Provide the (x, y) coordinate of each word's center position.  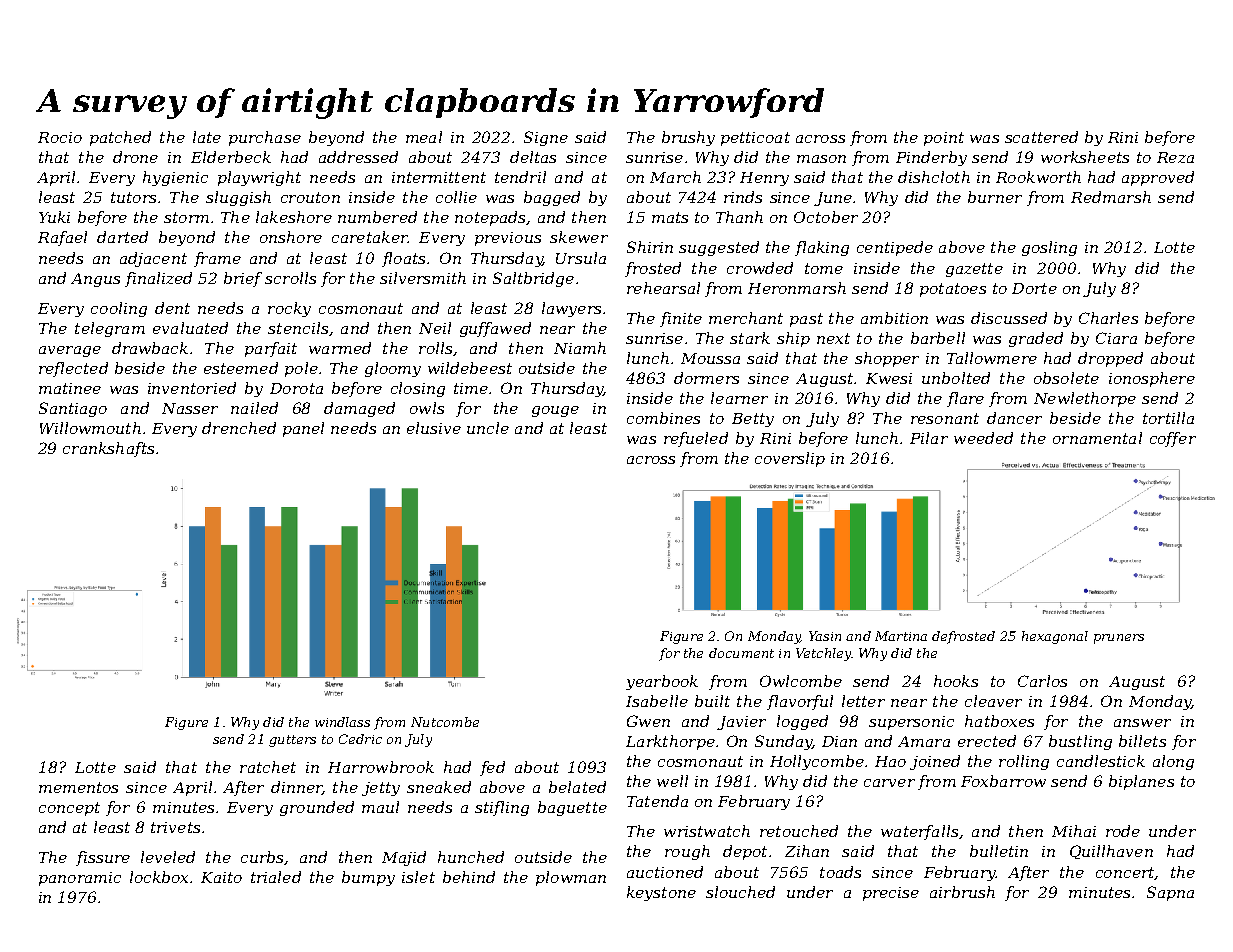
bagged (552, 198)
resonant (945, 418)
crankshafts (108, 449)
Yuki (54, 217)
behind (469, 877)
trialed (276, 877)
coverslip (790, 459)
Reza (1175, 157)
